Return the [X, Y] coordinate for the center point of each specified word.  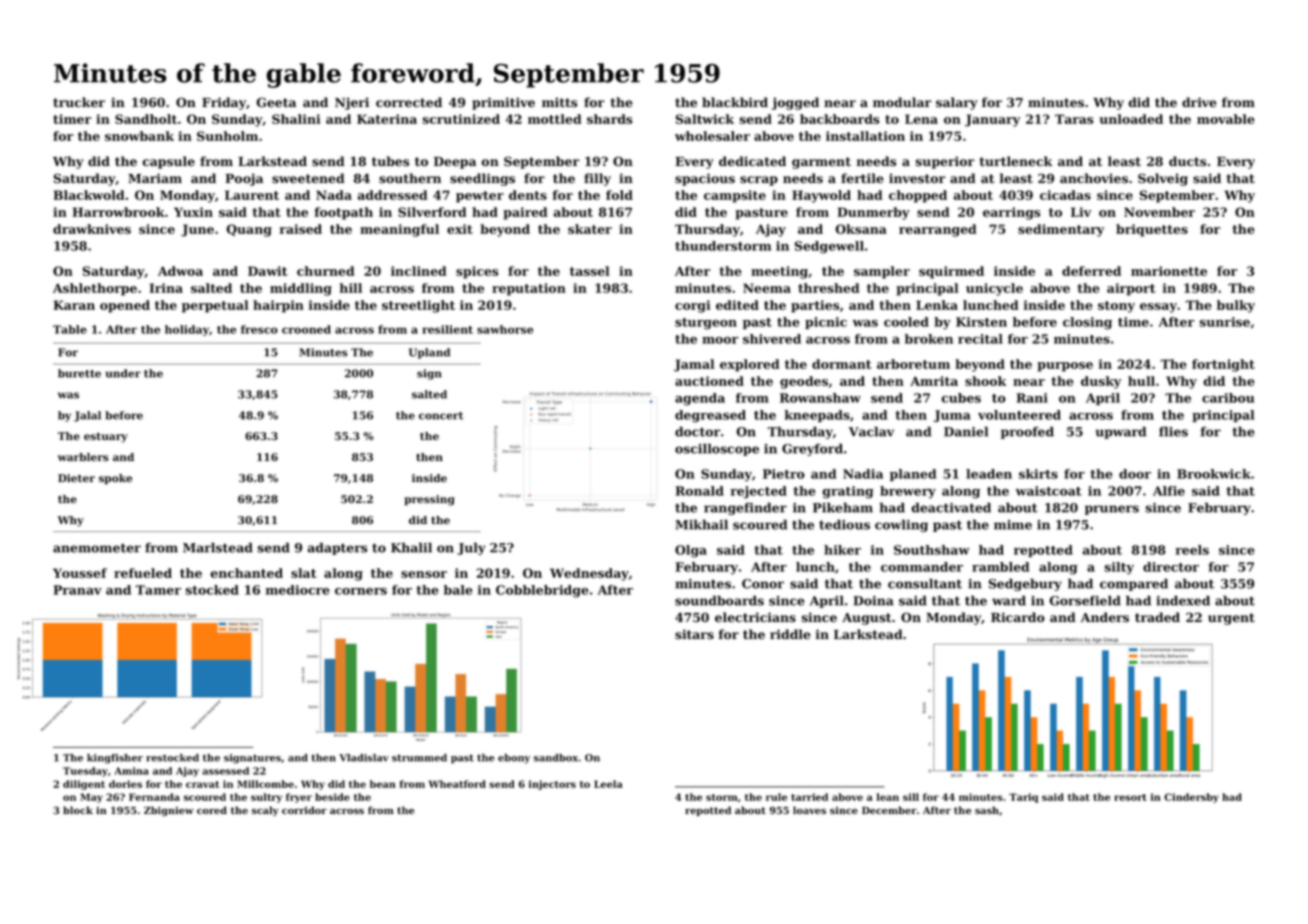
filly [597, 179]
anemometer [97, 548]
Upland [429, 353]
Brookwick [1214, 474]
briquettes [1152, 230]
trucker [79, 102]
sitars [694, 634]
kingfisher [115, 759]
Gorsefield [1085, 600]
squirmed [951, 272]
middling [301, 289]
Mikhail [701, 524]
